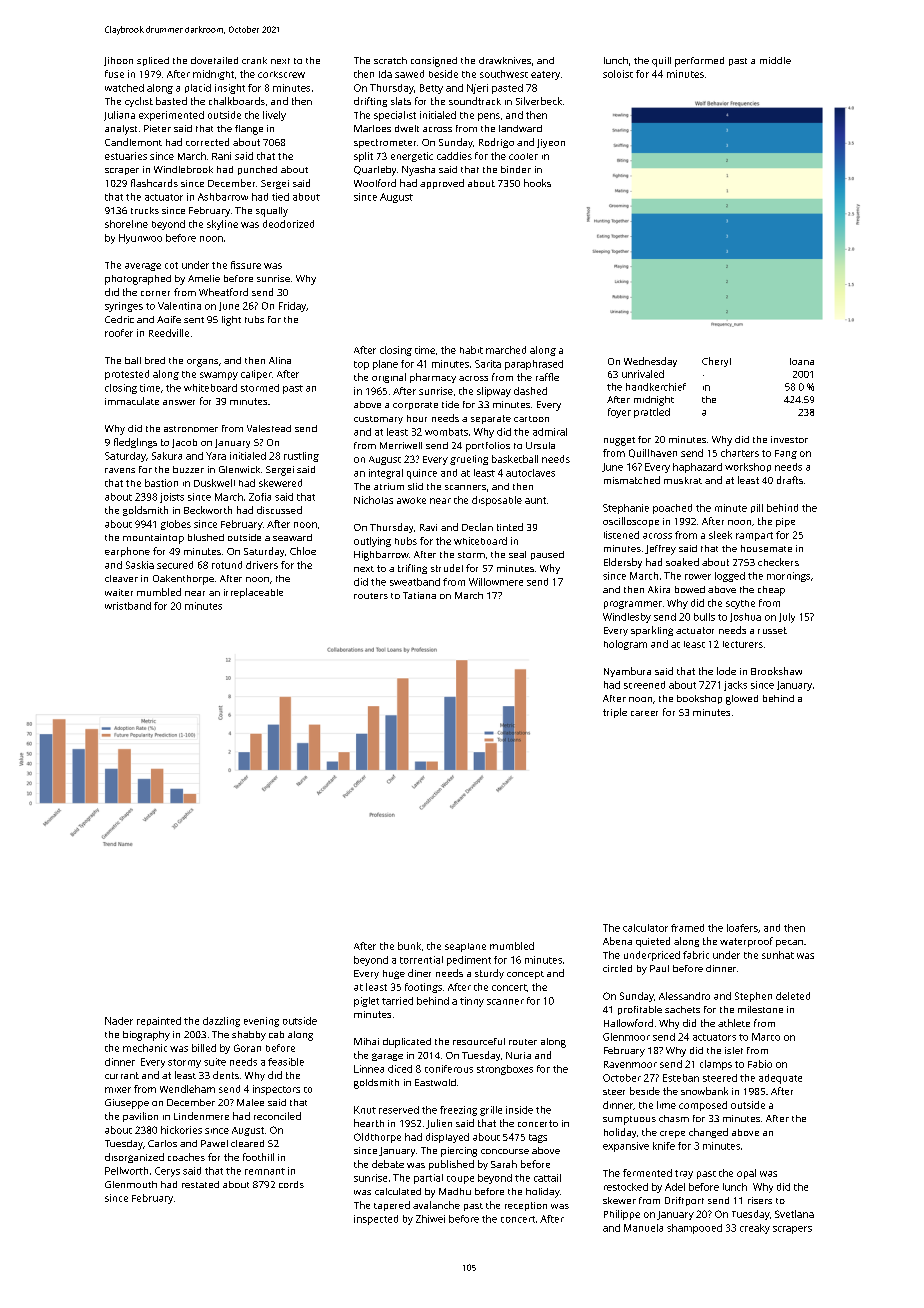 The image size is (924, 1308). What do you see at coordinates (699, 62) in the screenshot?
I see `performed` at bounding box center [699, 62].
